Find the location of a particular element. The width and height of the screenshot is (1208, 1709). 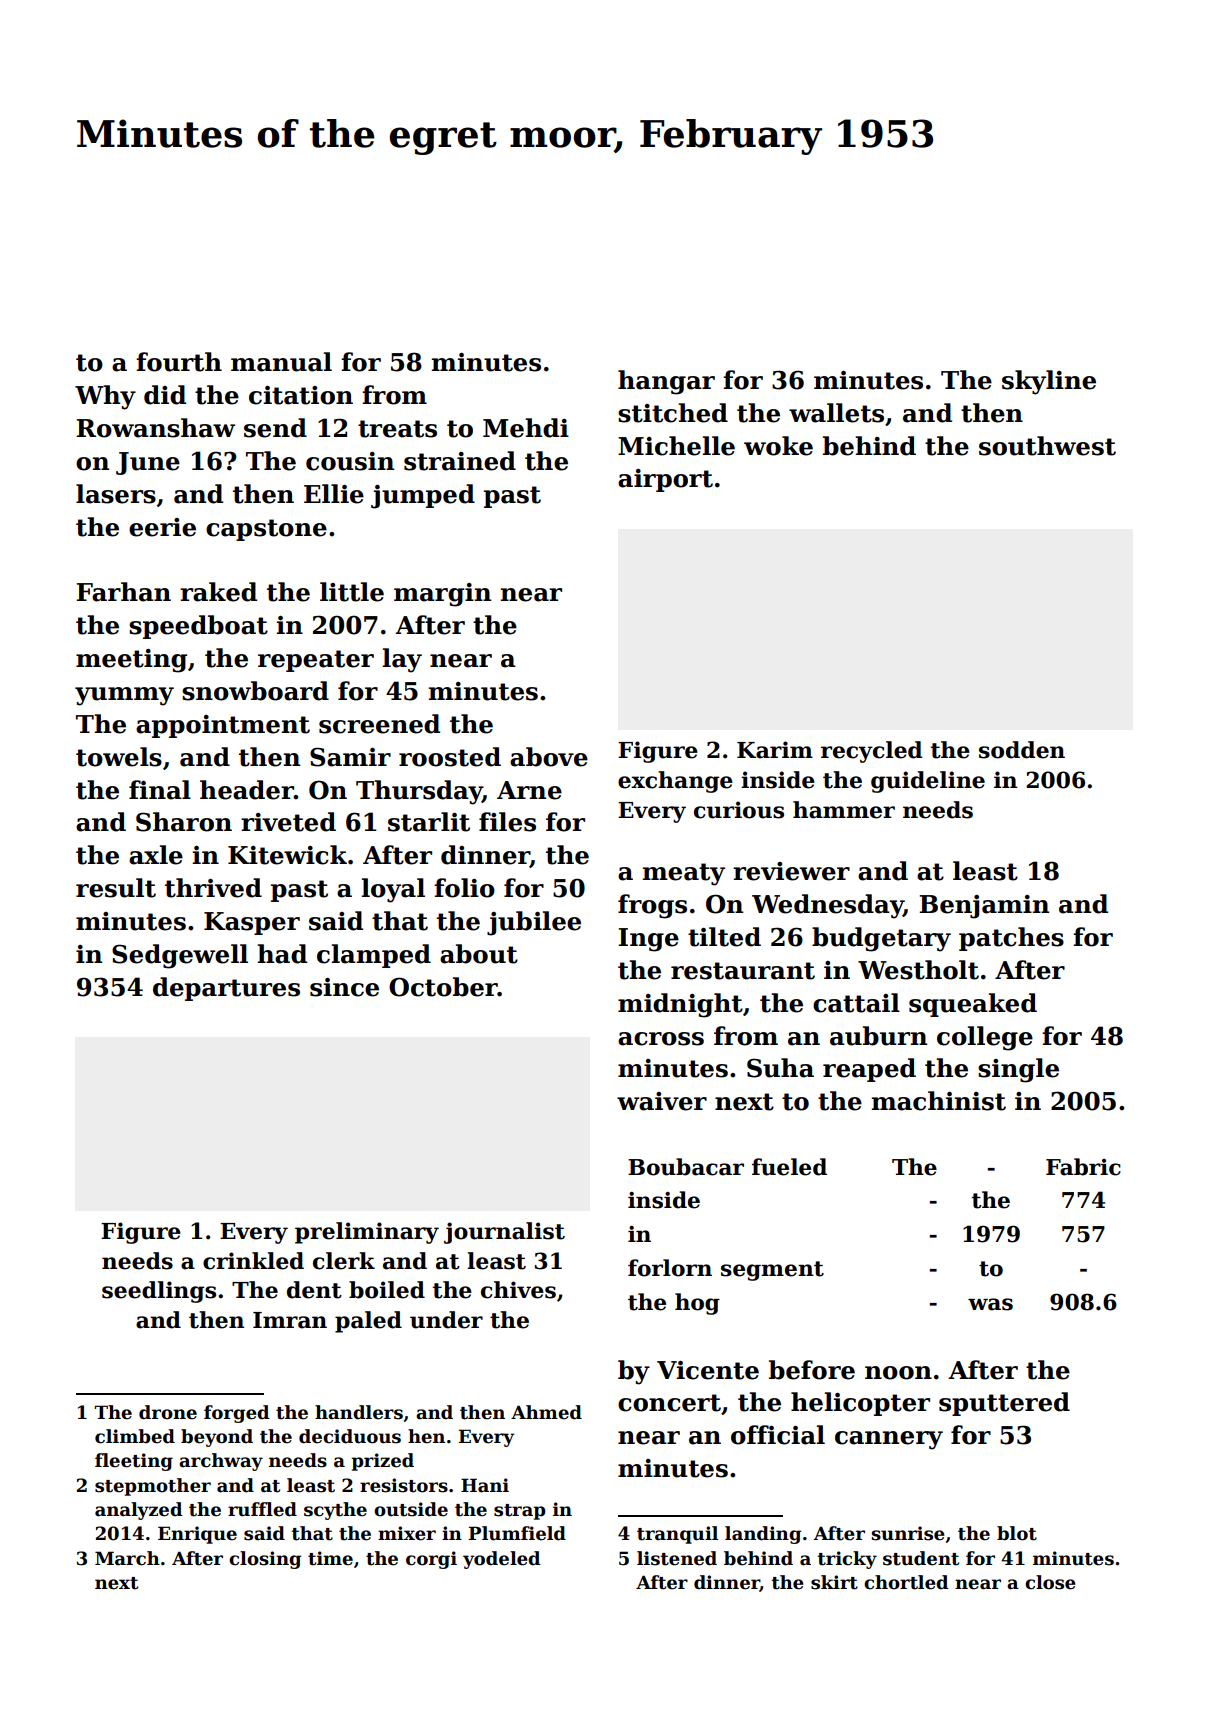

Imran is located at coordinates (290, 1320).
